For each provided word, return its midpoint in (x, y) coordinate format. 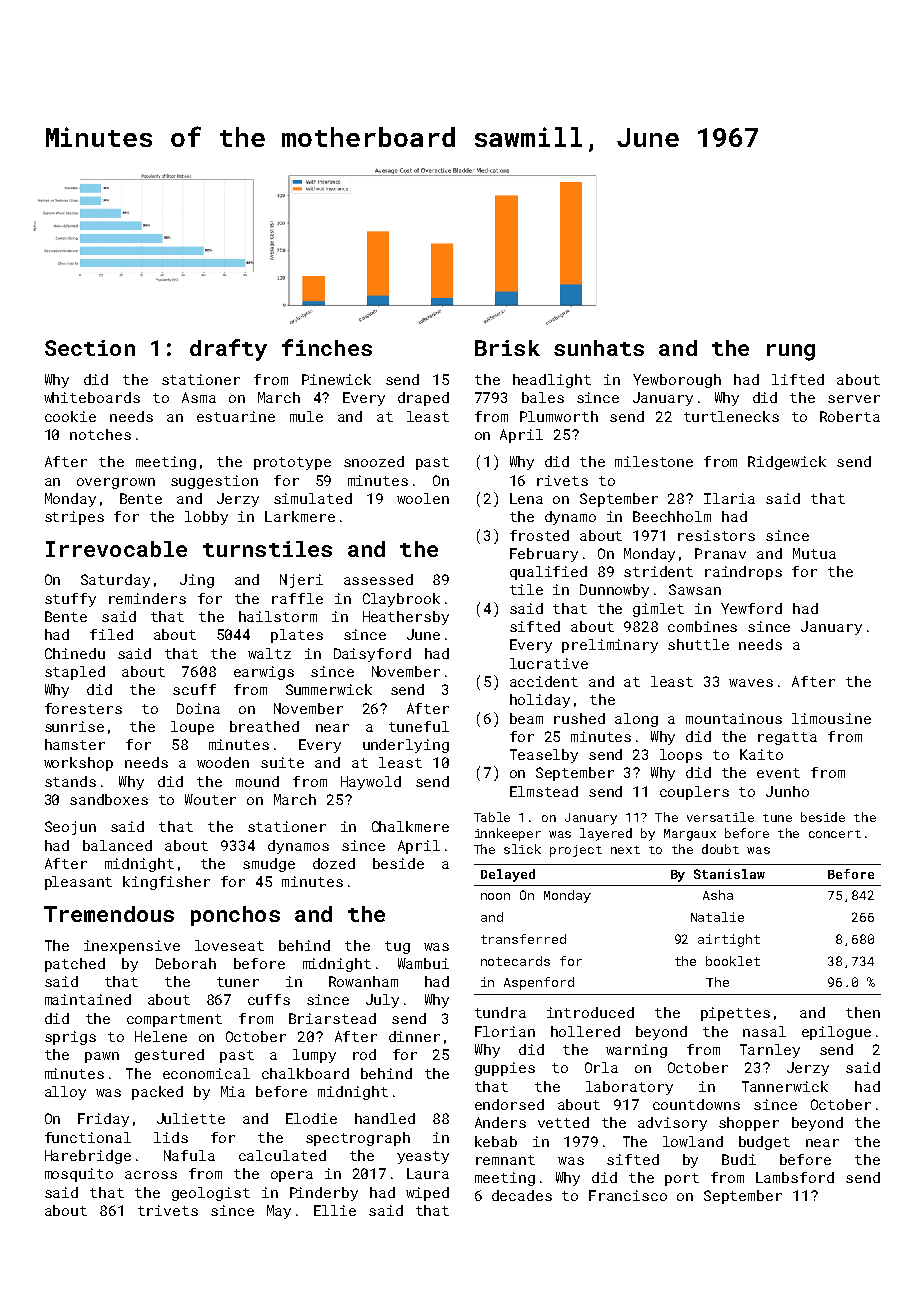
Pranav (720, 553)
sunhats (599, 348)
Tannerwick (785, 1086)
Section (90, 348)
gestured (169, 1056)
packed (157, 1093)
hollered (585, 1031)
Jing (197, 581)
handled (385, 1118)
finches (327, 347)
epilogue (836, 1033)
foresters (83, 708)
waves (751, 683)
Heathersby (406, 618)
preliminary (610, 646)
